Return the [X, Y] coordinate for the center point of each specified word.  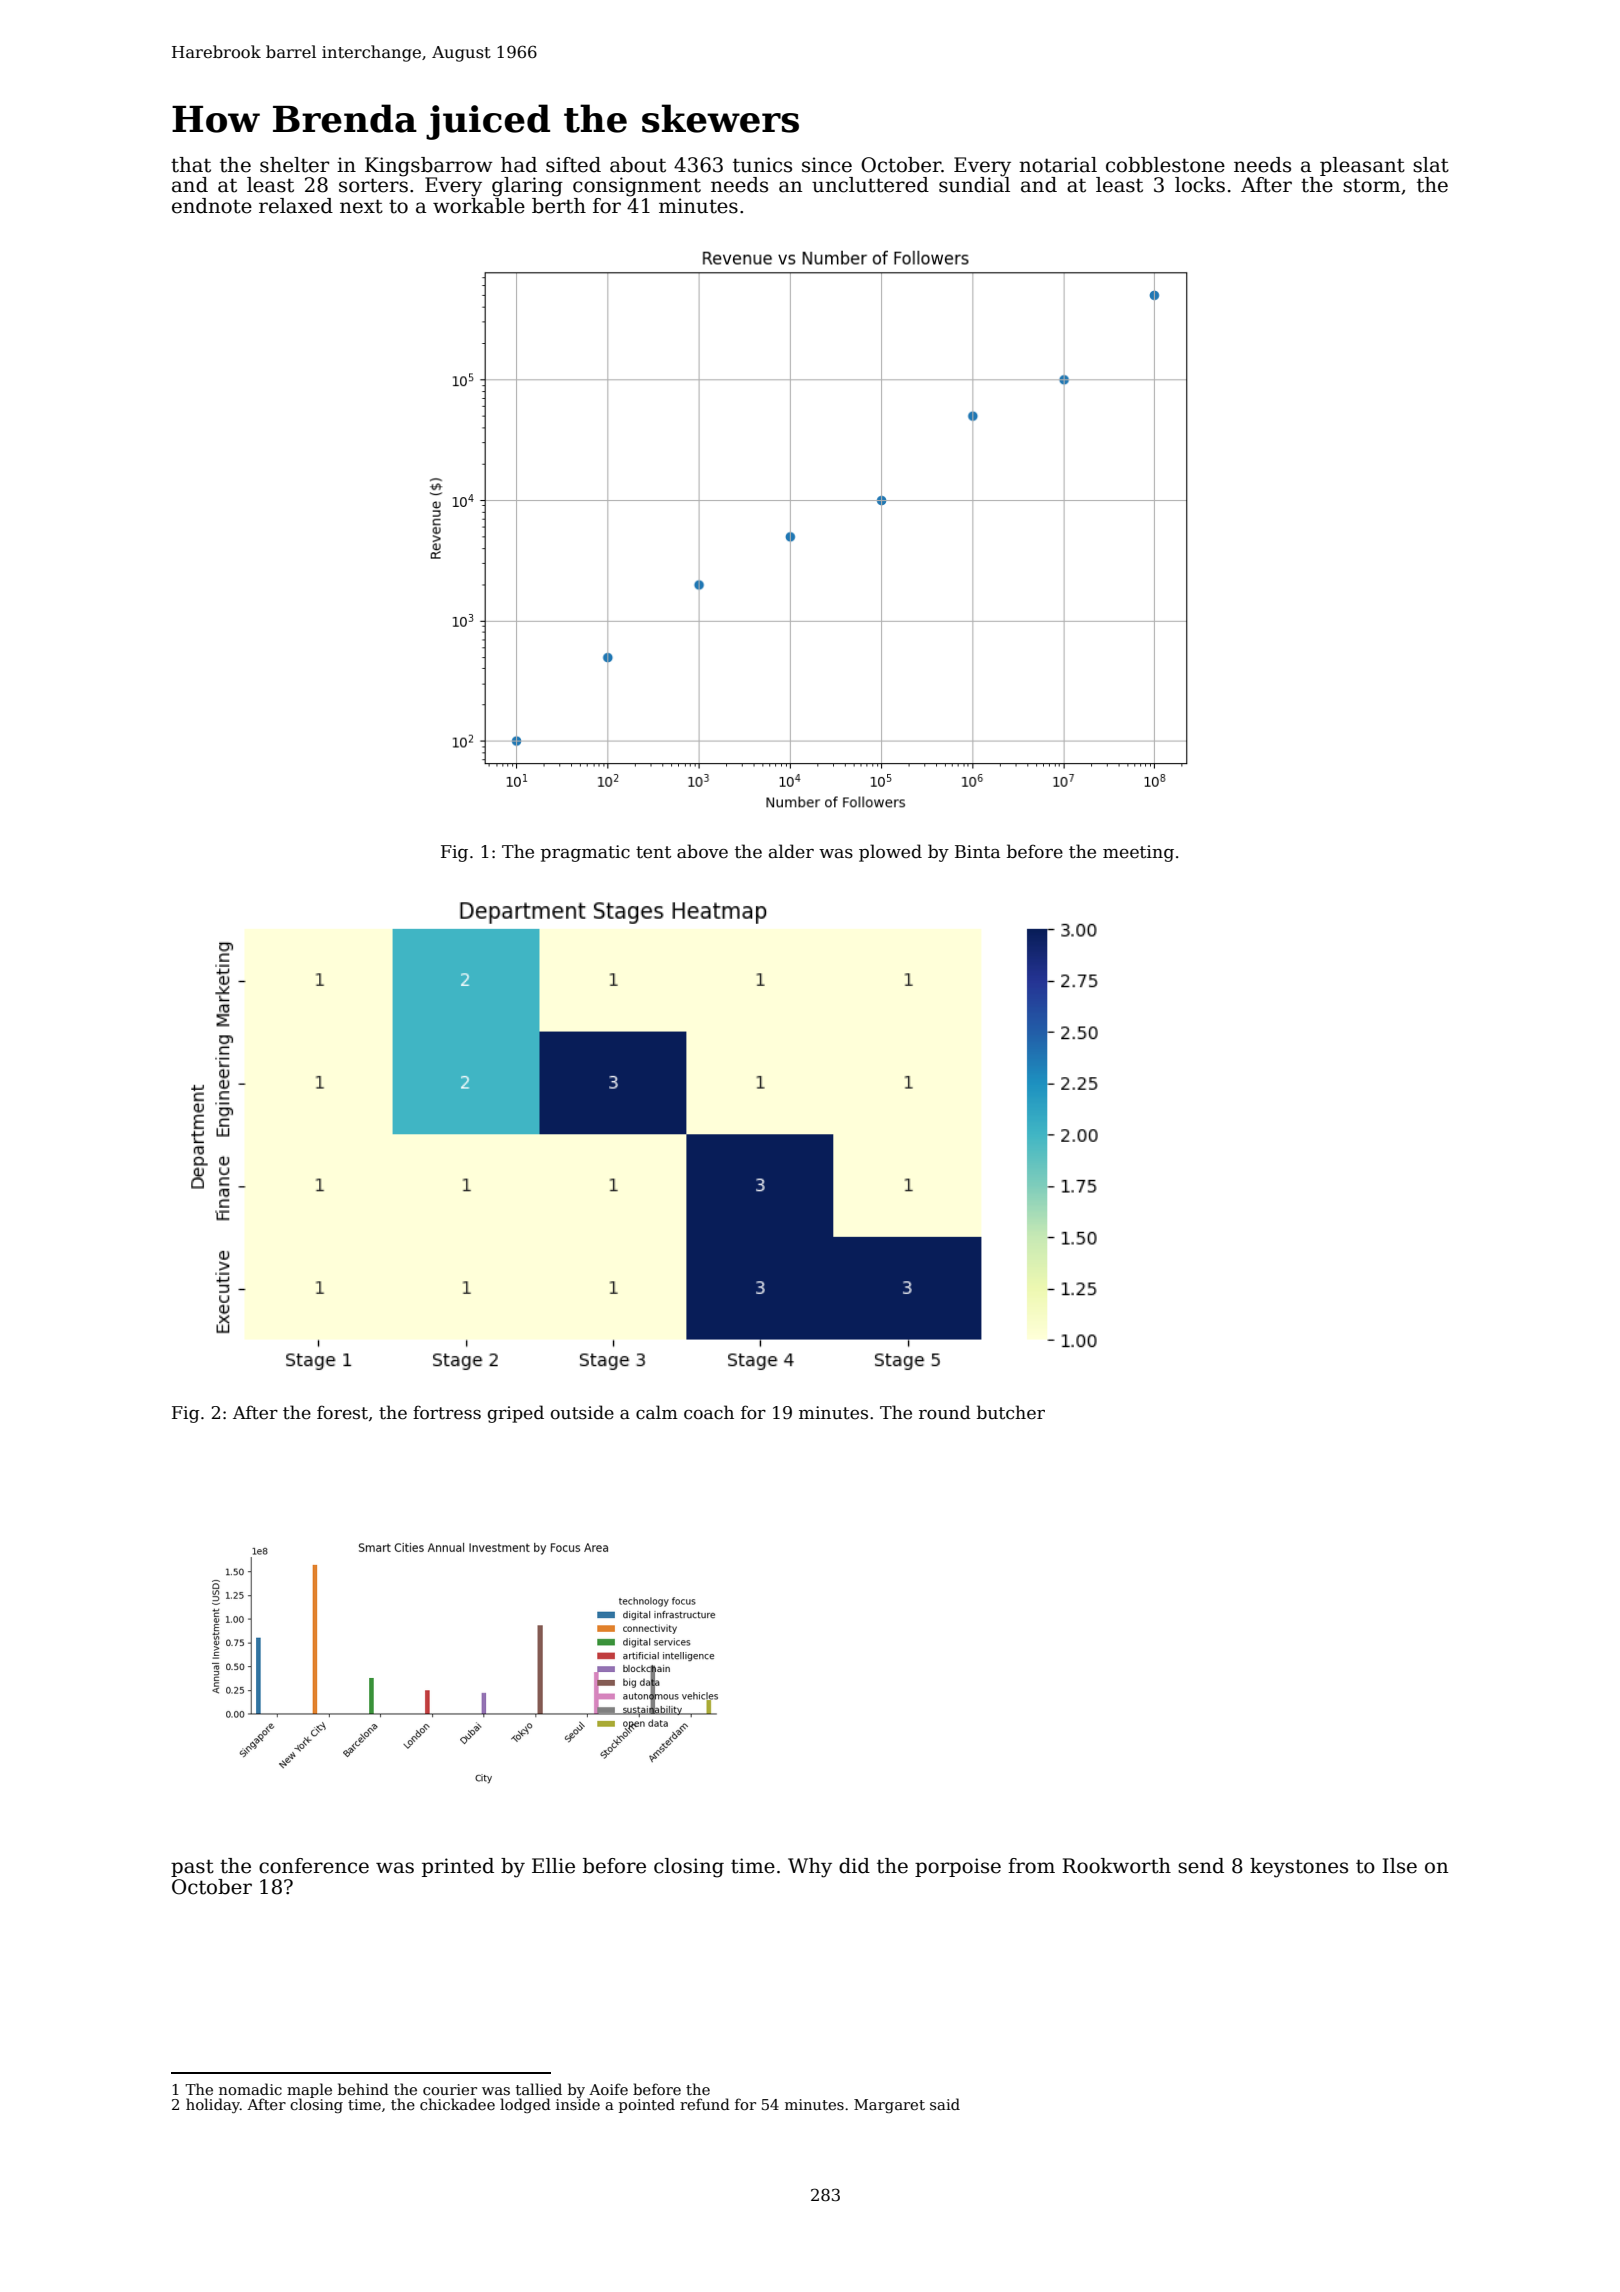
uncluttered [870, 185]
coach [709, 1412]
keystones [1299, 1868]
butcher [1011, 1412]
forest [342, 1412]
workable [479, 206]
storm [1371, 185]
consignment [637, 187]
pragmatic [585, 853]
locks [1200, 185]
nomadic [250, 2089]
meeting [1138, 853]
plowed [890, 853]
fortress [447, 1412]
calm [657, 1412]
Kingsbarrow [429, 167]
